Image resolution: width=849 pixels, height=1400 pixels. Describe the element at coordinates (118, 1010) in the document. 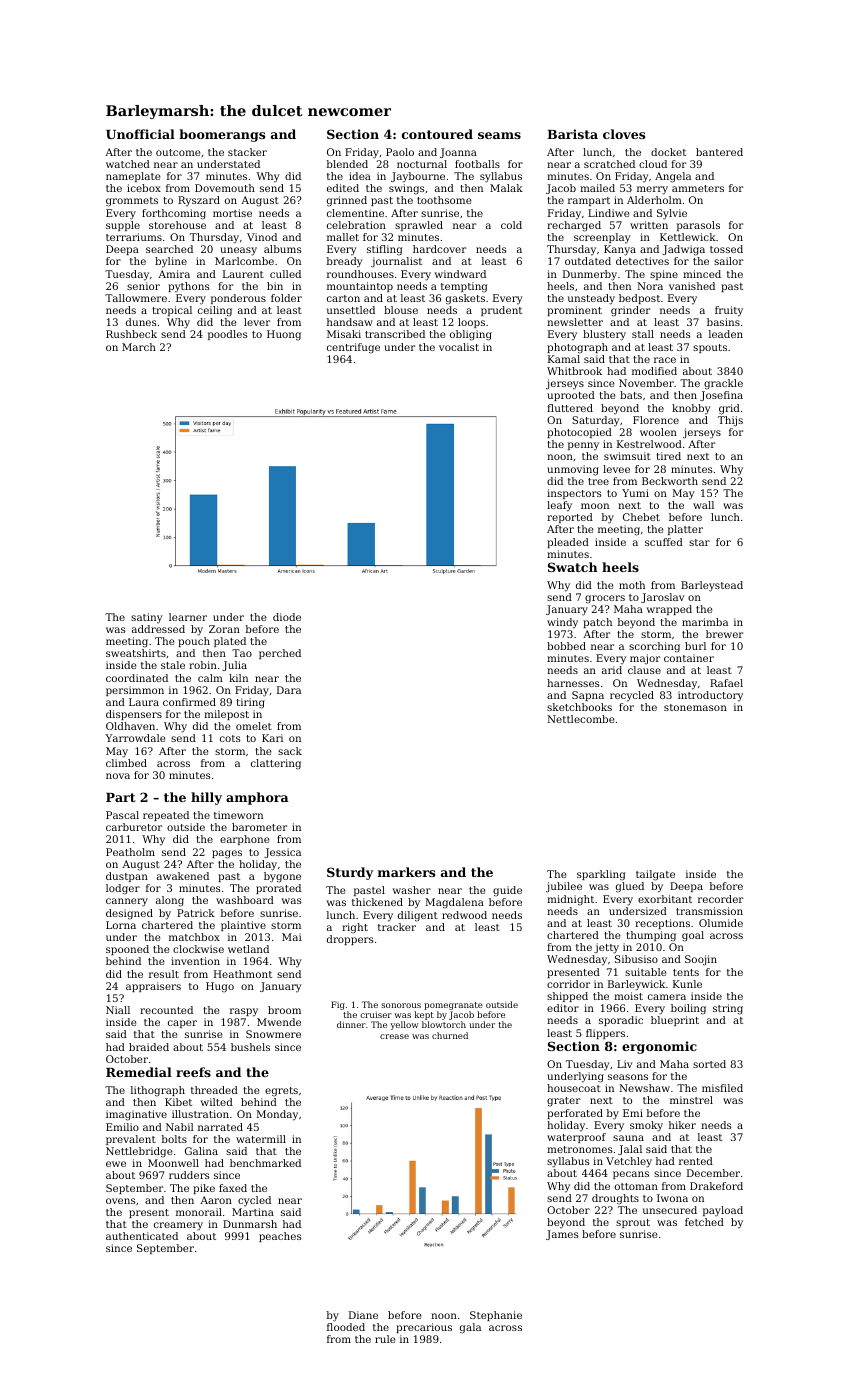

I see `Niall` at that location.
